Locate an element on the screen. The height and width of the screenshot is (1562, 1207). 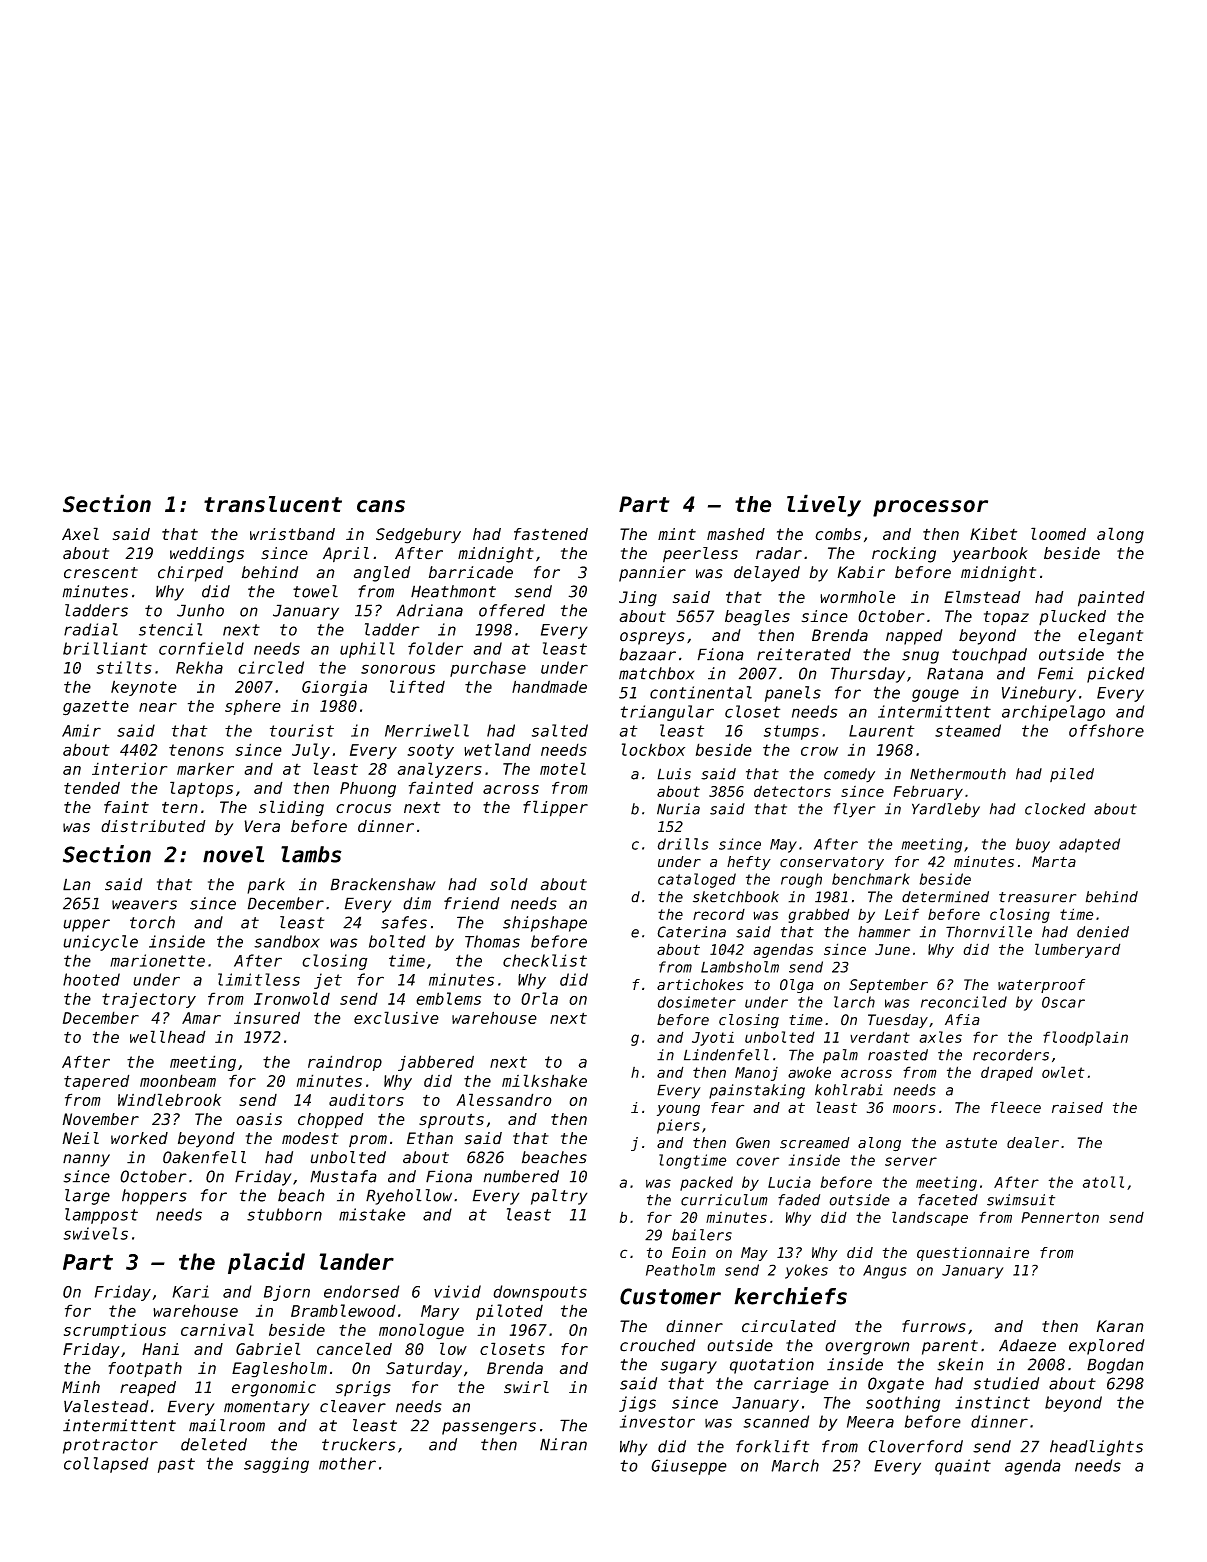
mint is located at coordinates (677, 534).
